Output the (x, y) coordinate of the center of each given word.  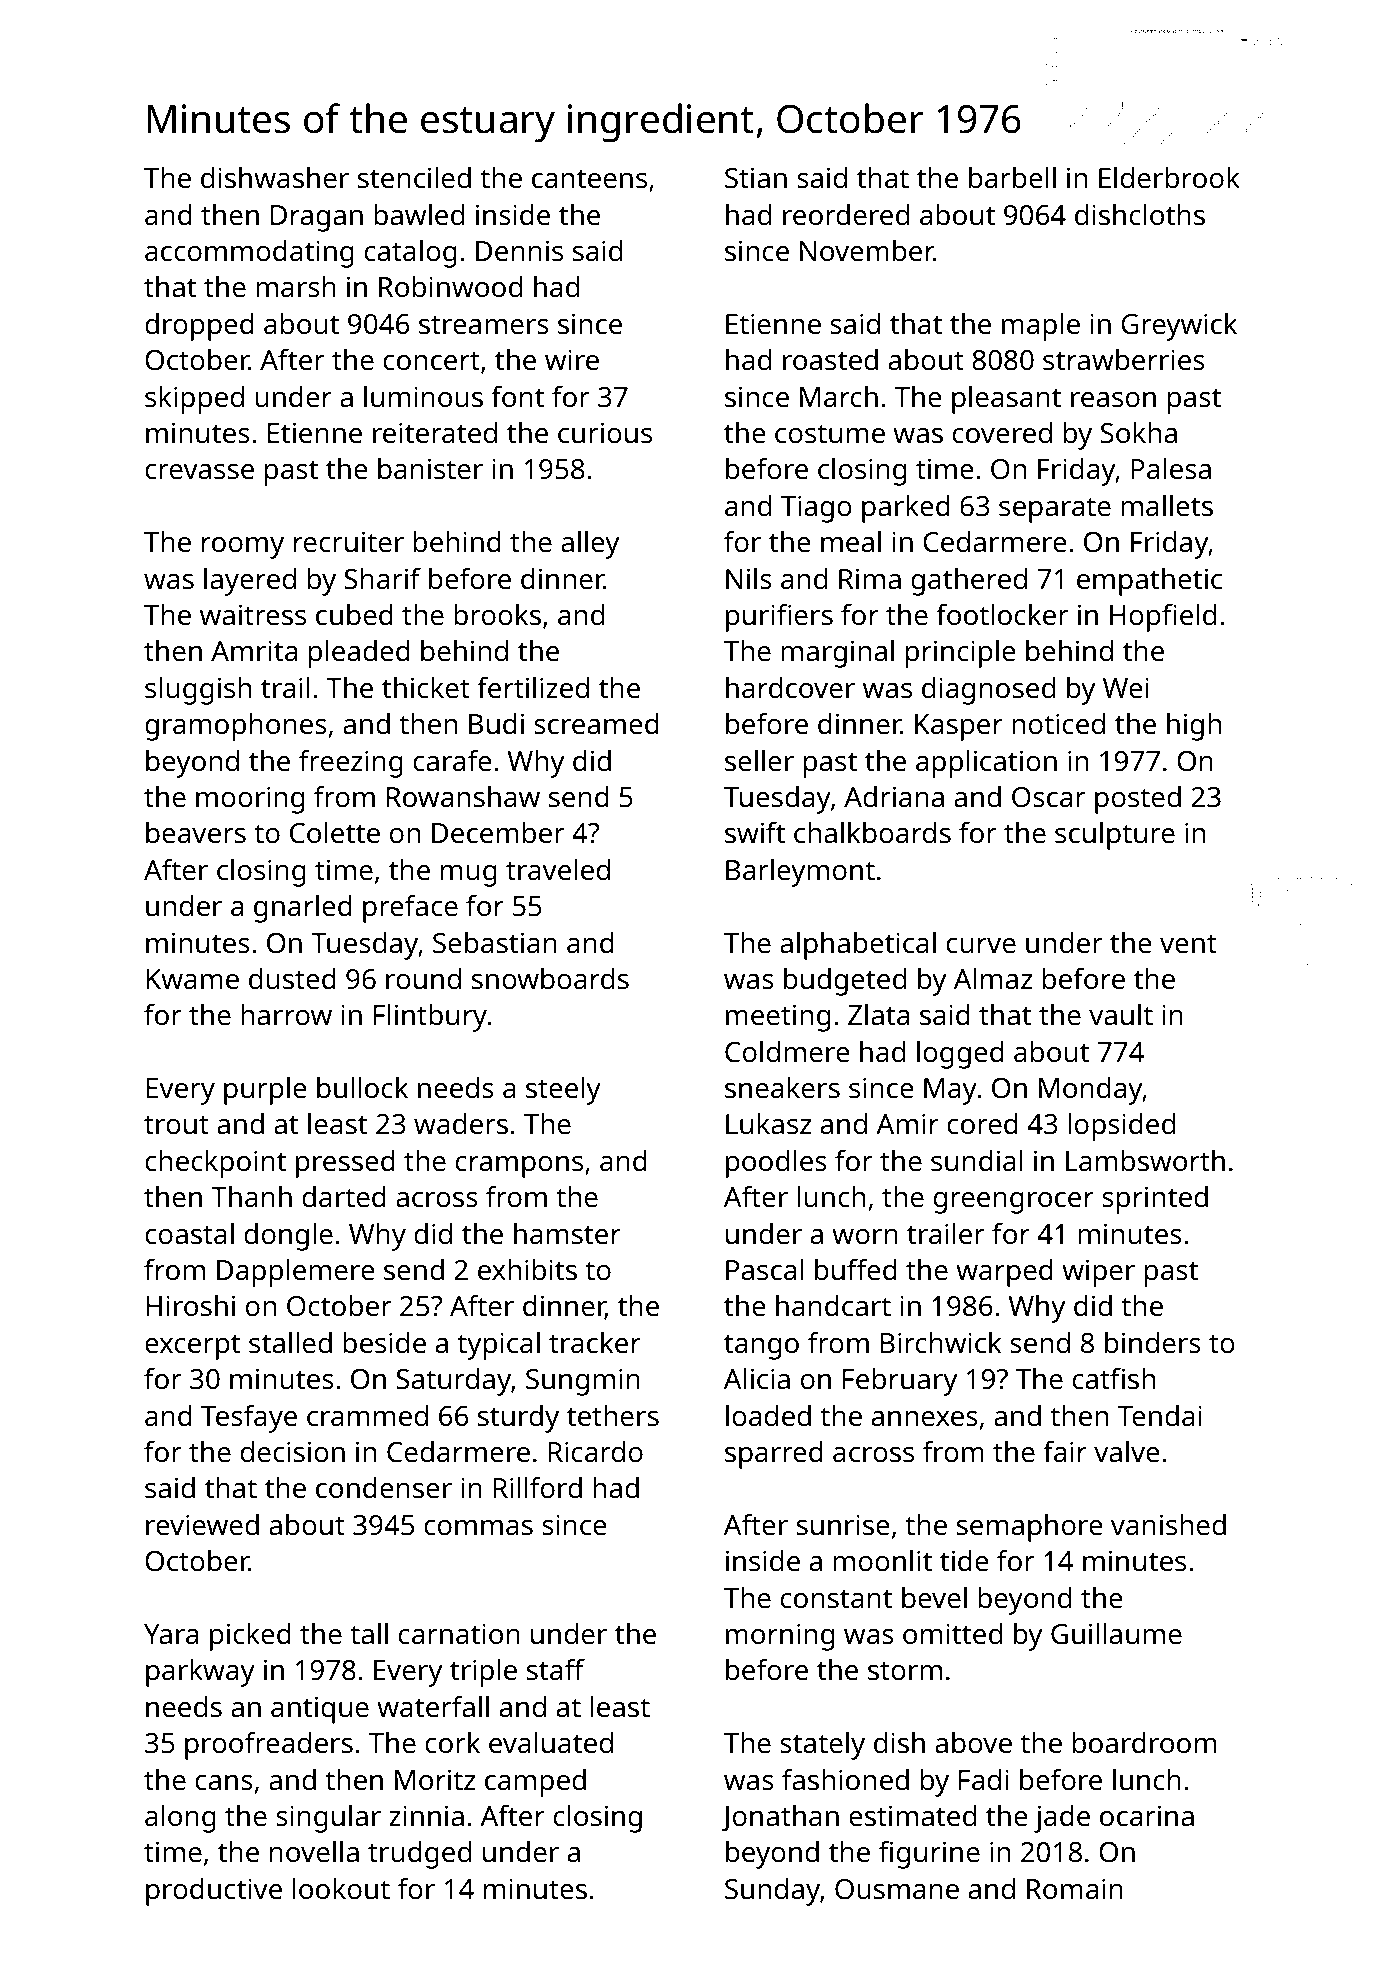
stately (822, 1746)
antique (320, 1710)
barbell (1012, 178)
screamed (596, 724)
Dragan (317, 218)
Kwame (192, 979)
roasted (830, 360)
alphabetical (858, 946)
